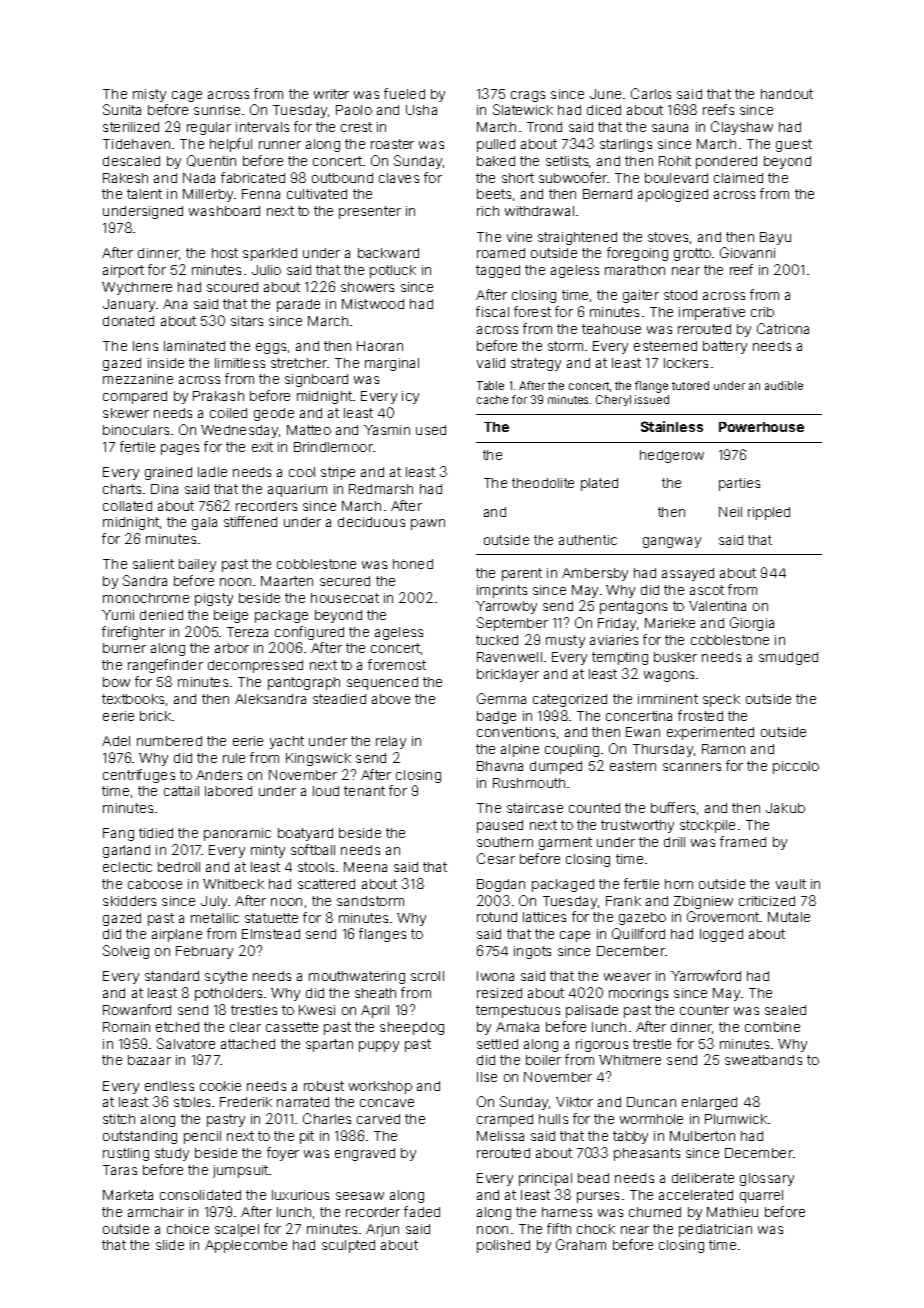 This page has width=924, height=1308. What do you see at coordinates (237, 1230) in the page?
I see `scalpel` at bounding box center [237, 1230].
